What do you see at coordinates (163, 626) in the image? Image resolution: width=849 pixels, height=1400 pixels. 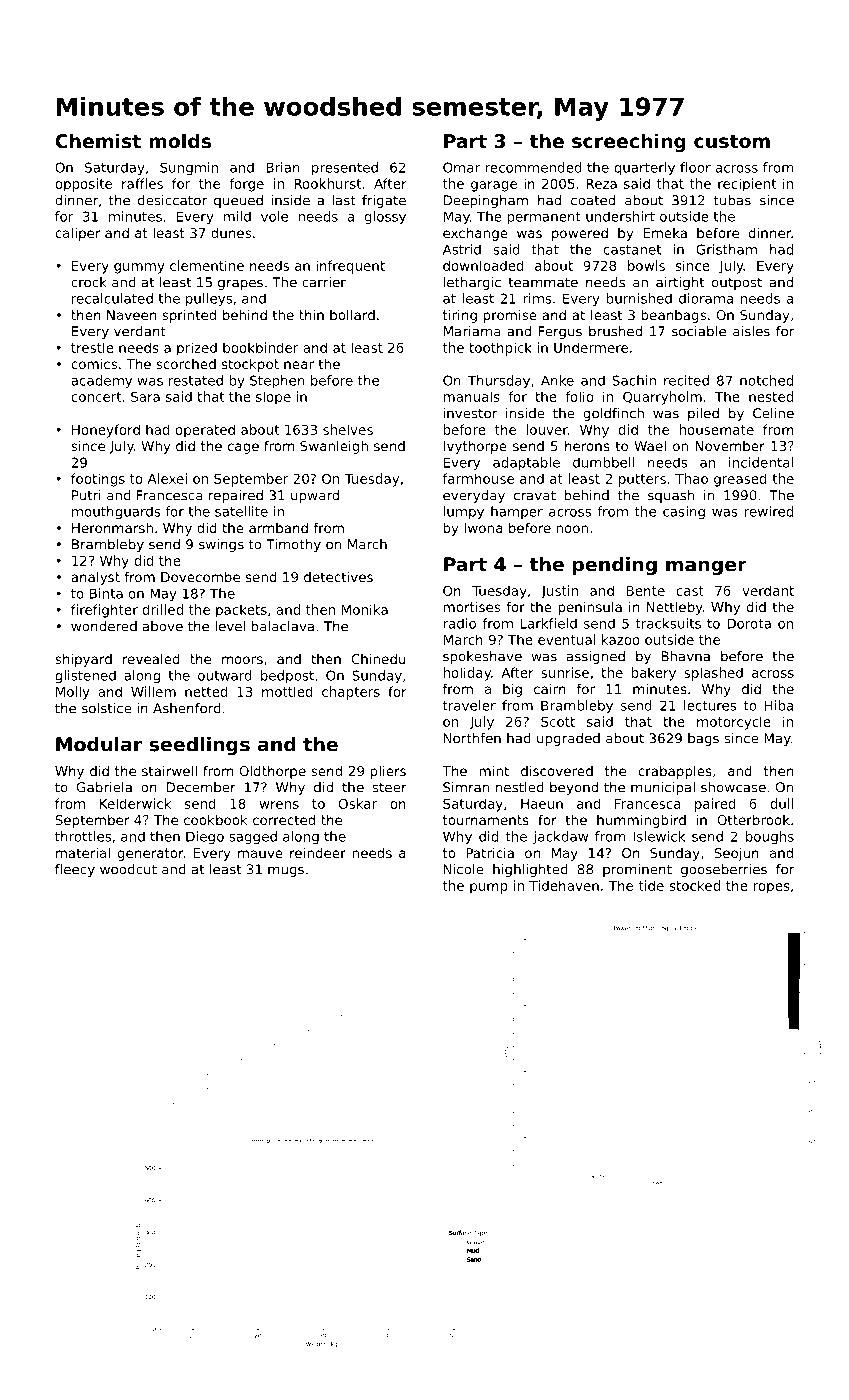 I see `above` at bounding box center [163, 626].
